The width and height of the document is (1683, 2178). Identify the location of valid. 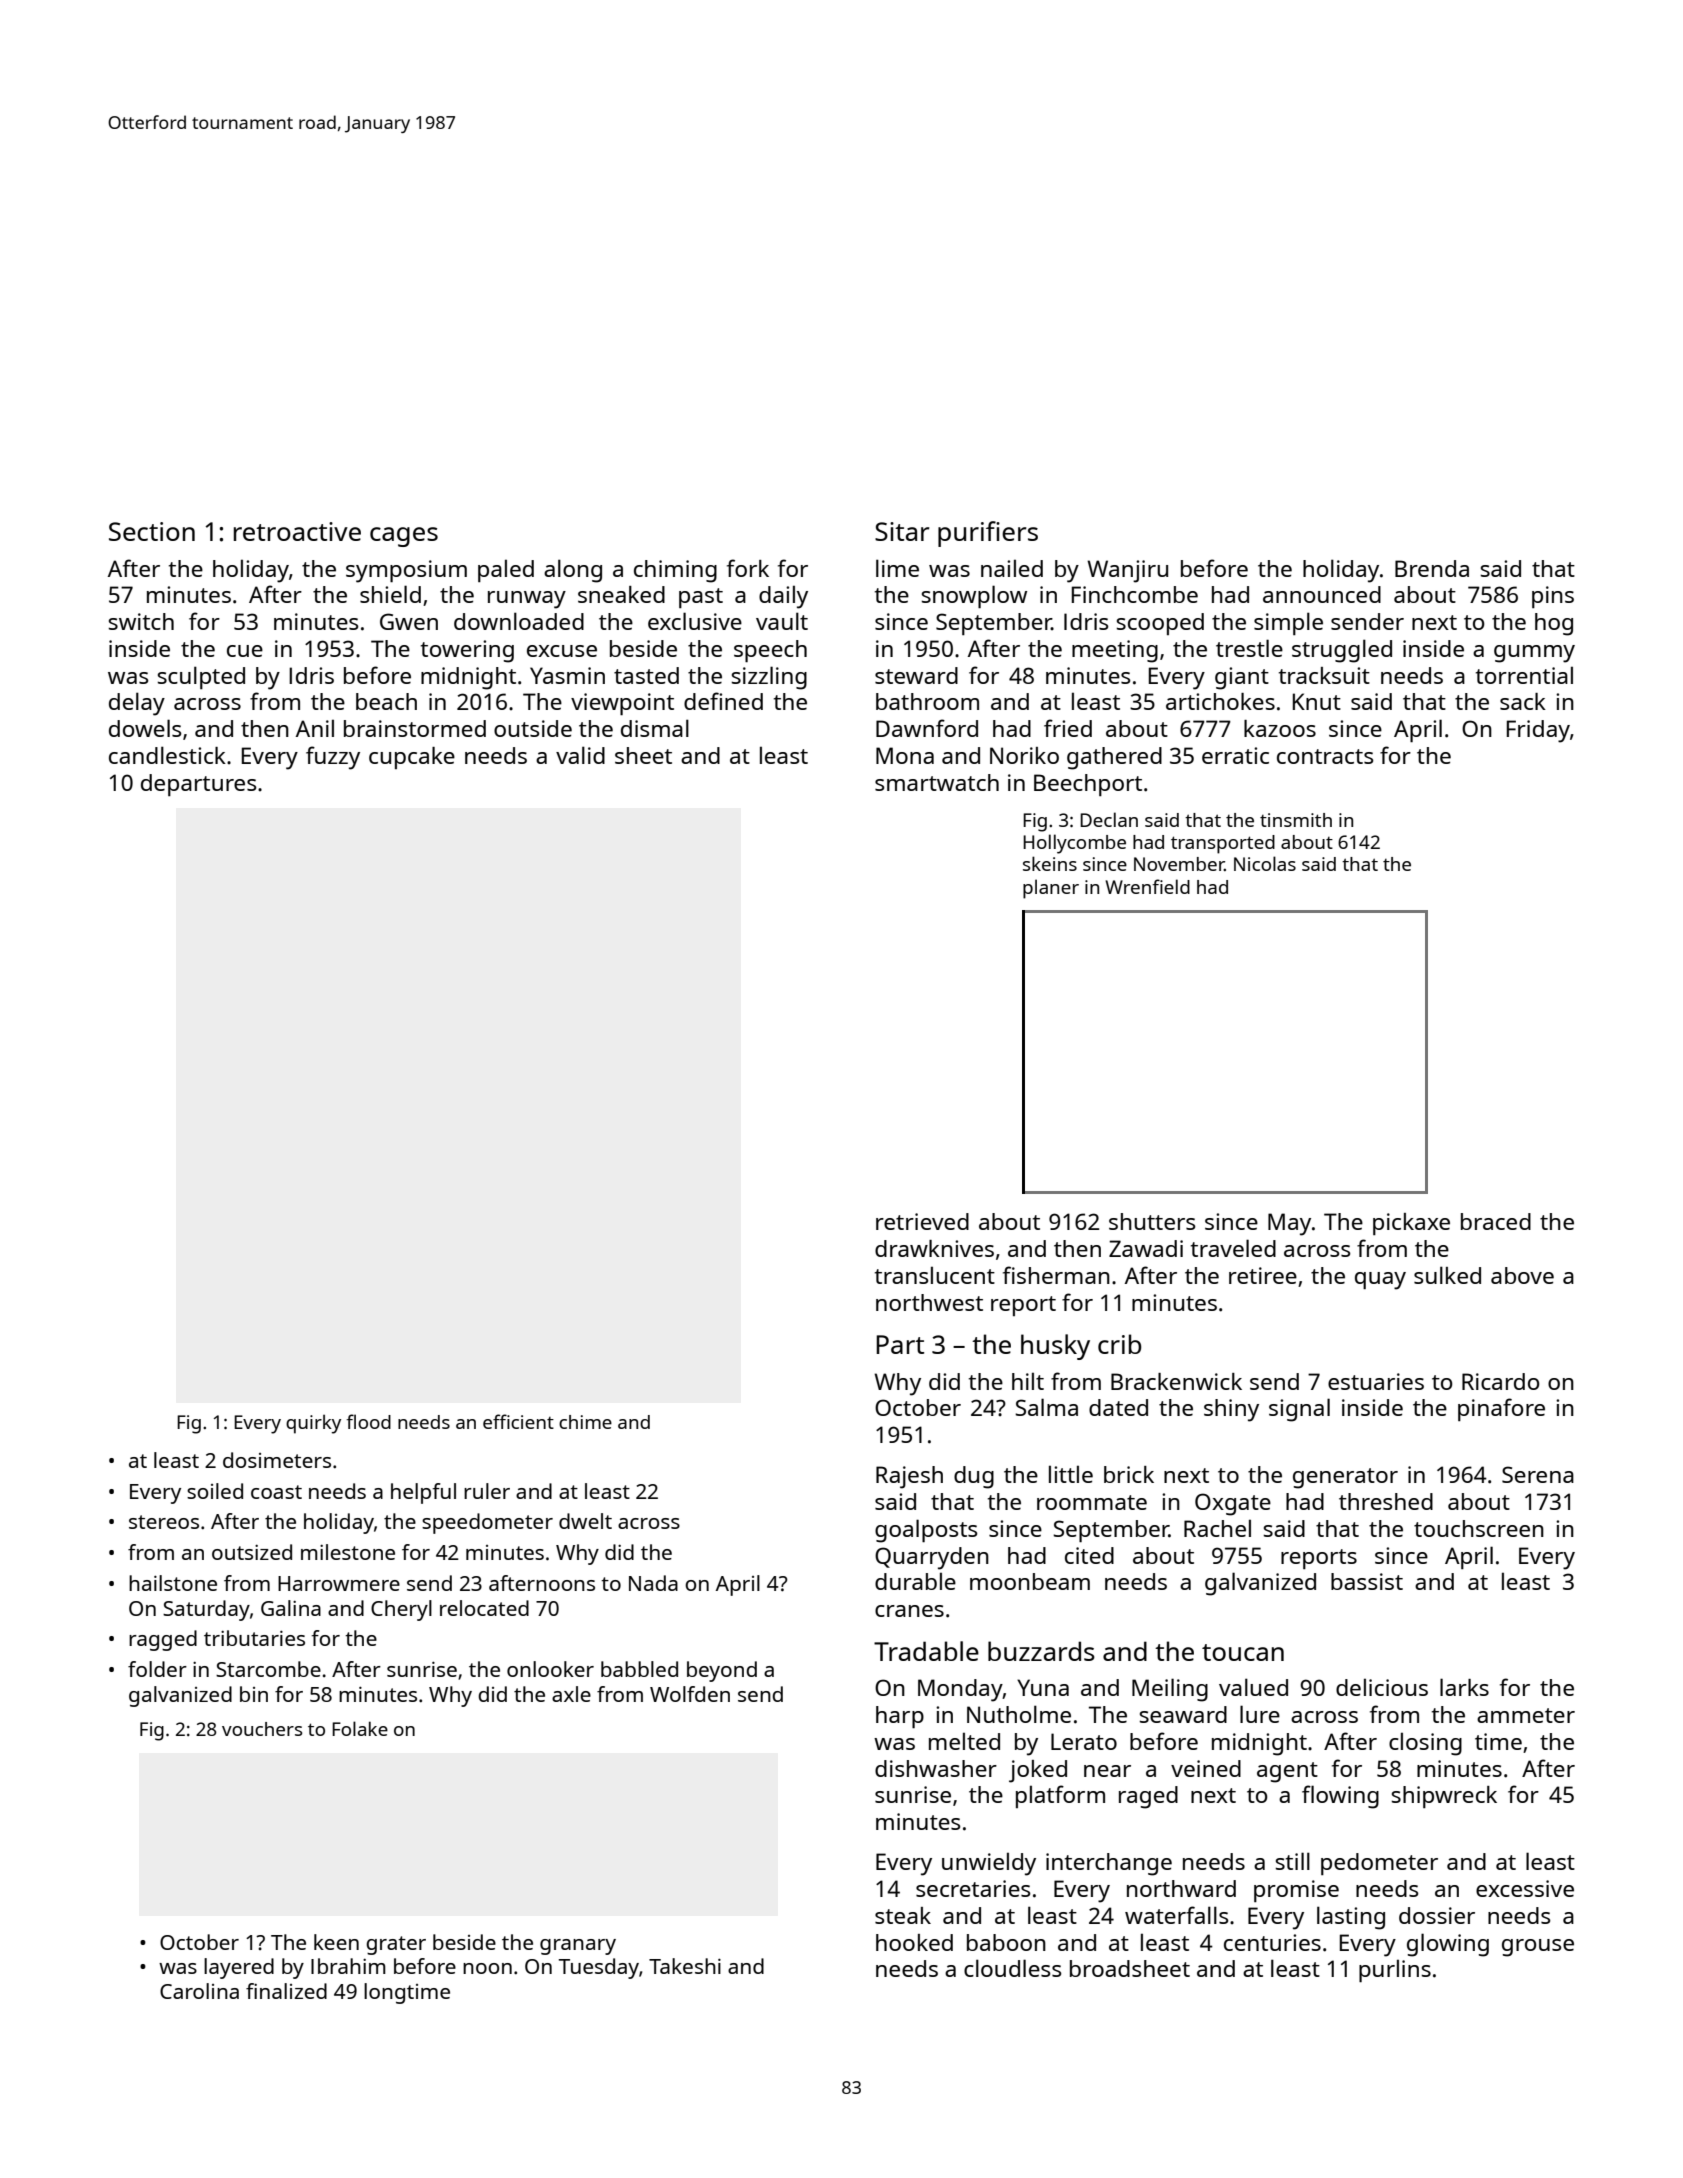
(580, 755).
